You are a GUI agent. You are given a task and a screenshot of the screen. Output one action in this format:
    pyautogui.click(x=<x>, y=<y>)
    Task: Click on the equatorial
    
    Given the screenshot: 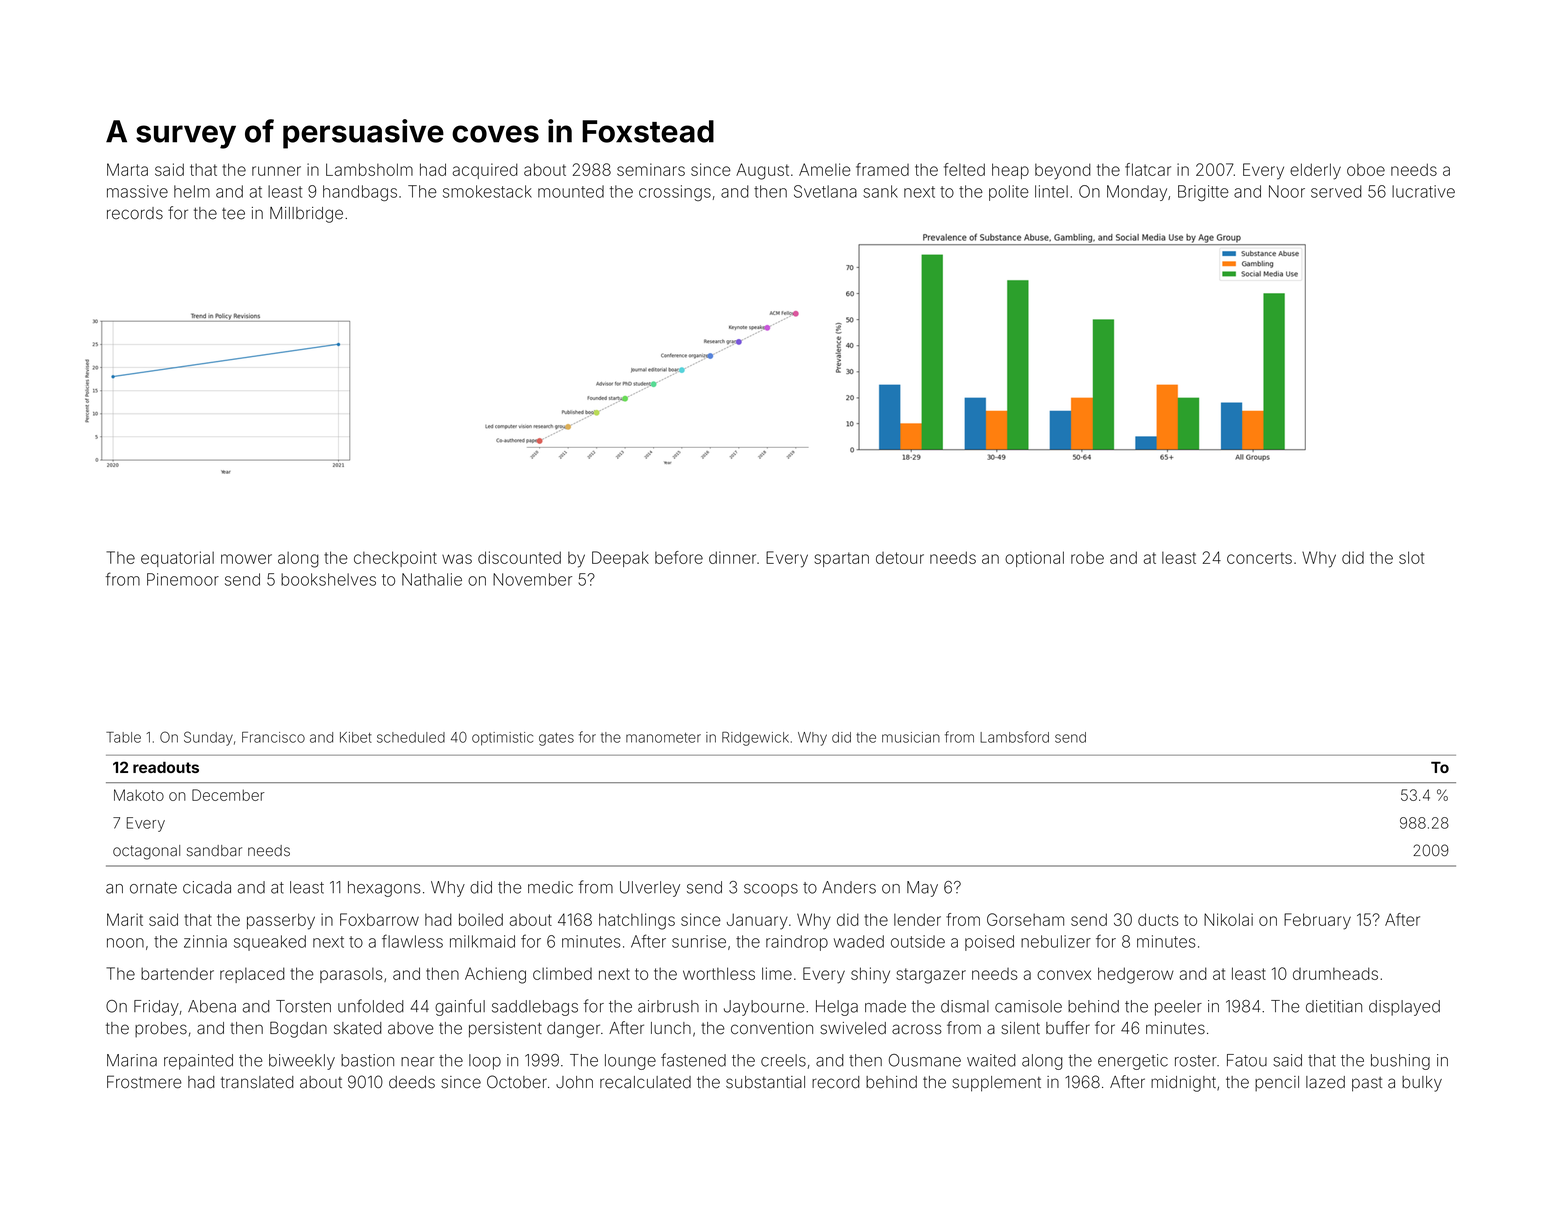 What is the action you would take?
    pyautogui.click(x=177, y=559)
